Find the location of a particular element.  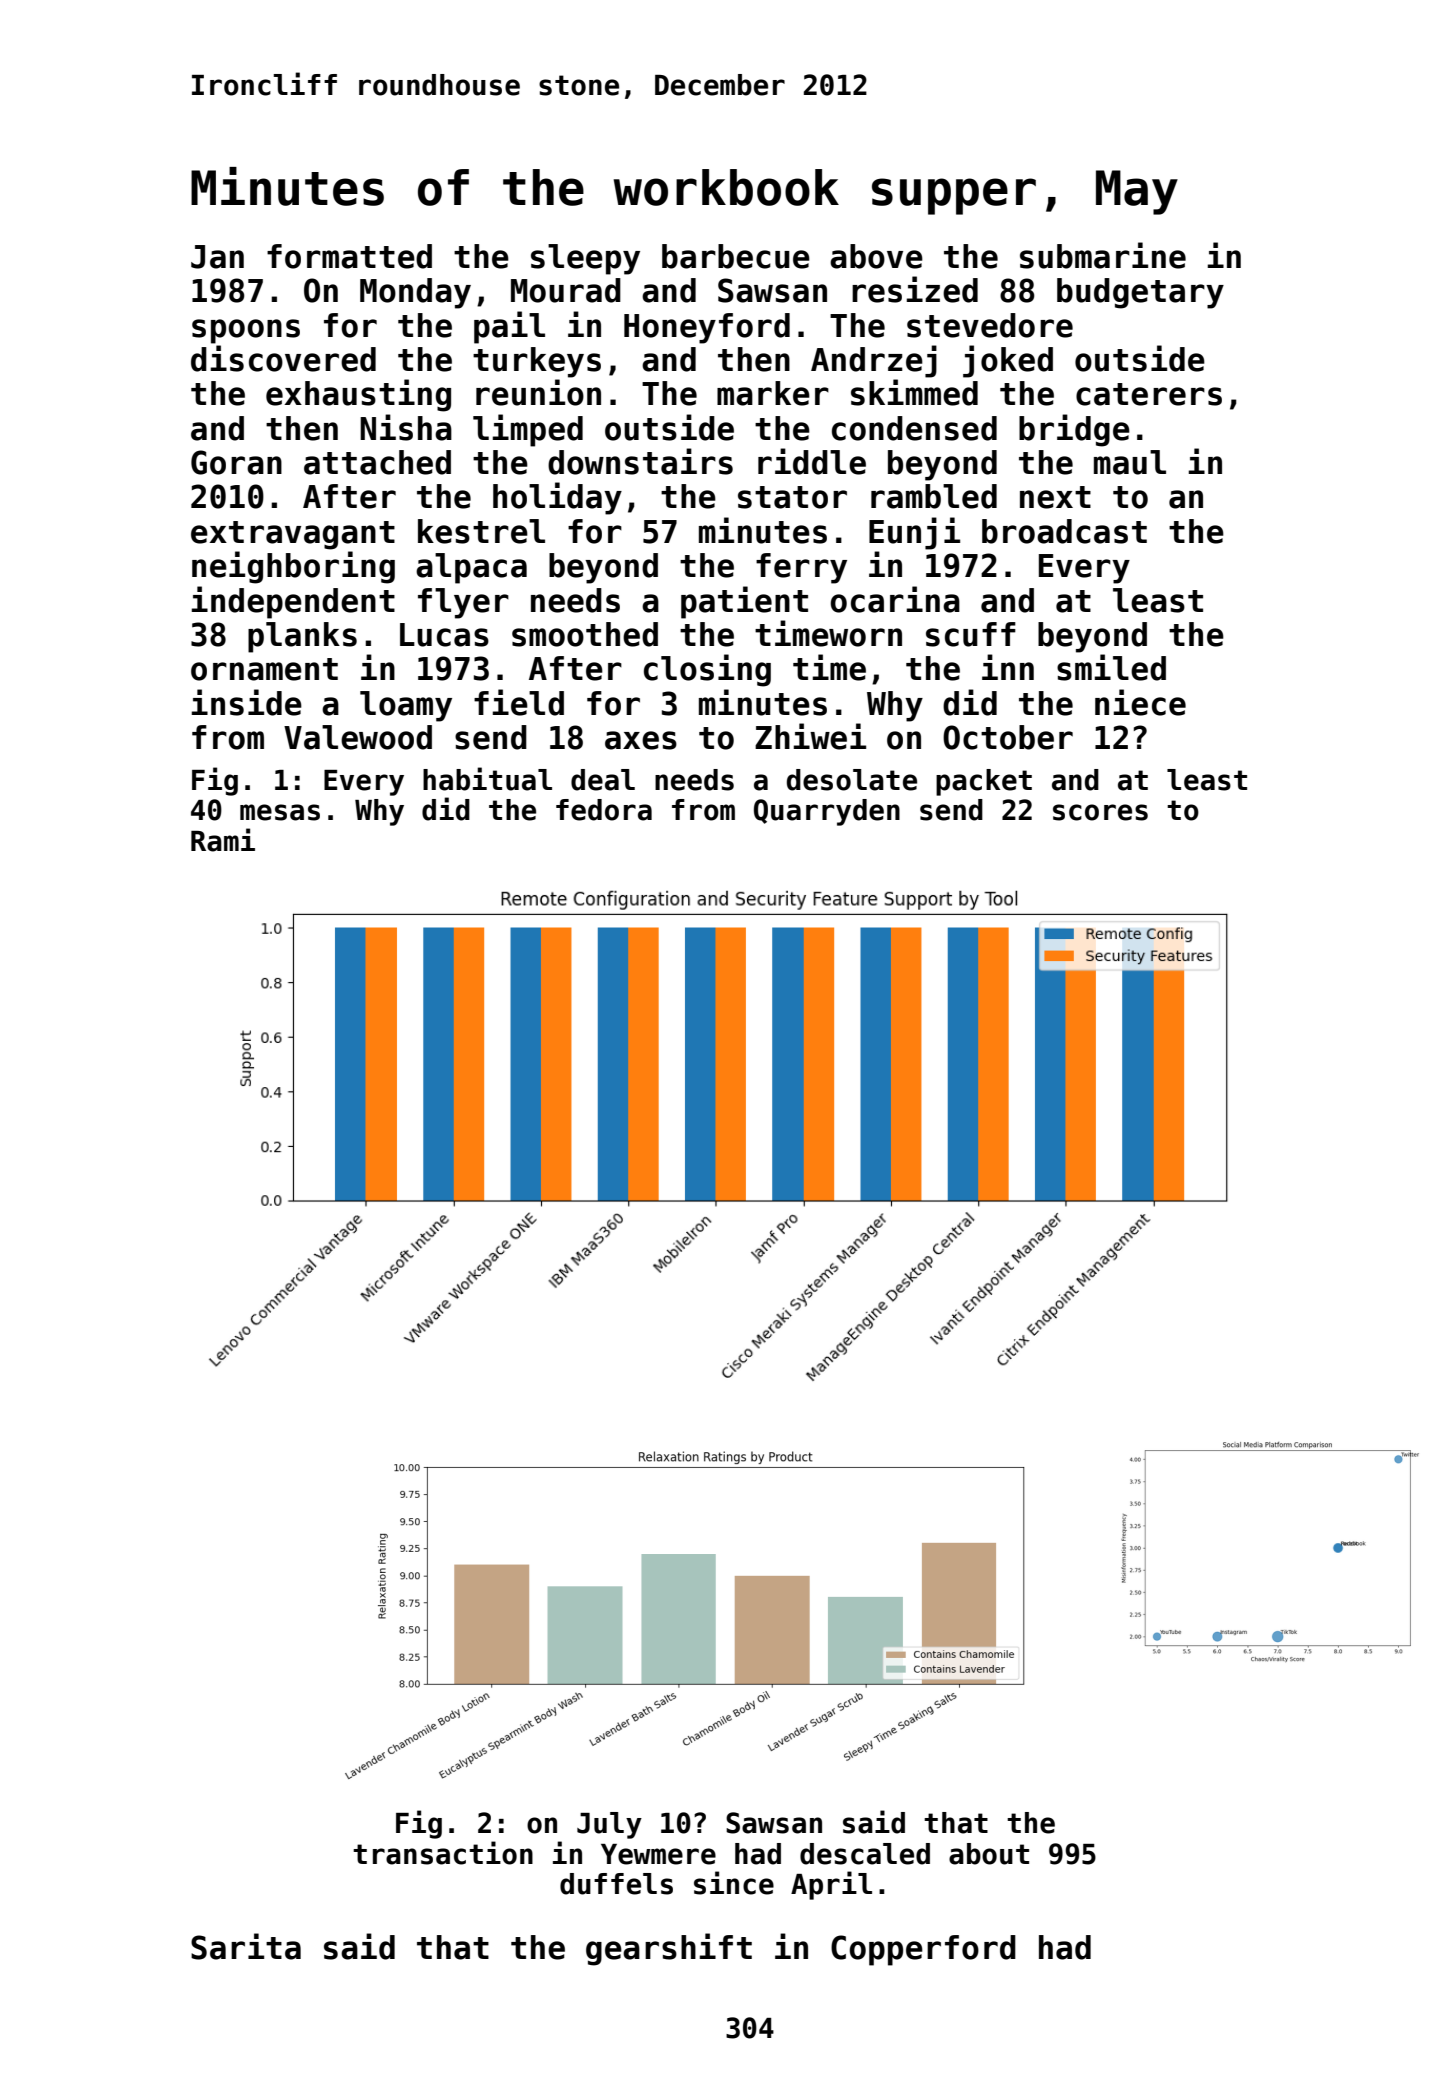

Copperford is located at coordinates (923, 1950).
